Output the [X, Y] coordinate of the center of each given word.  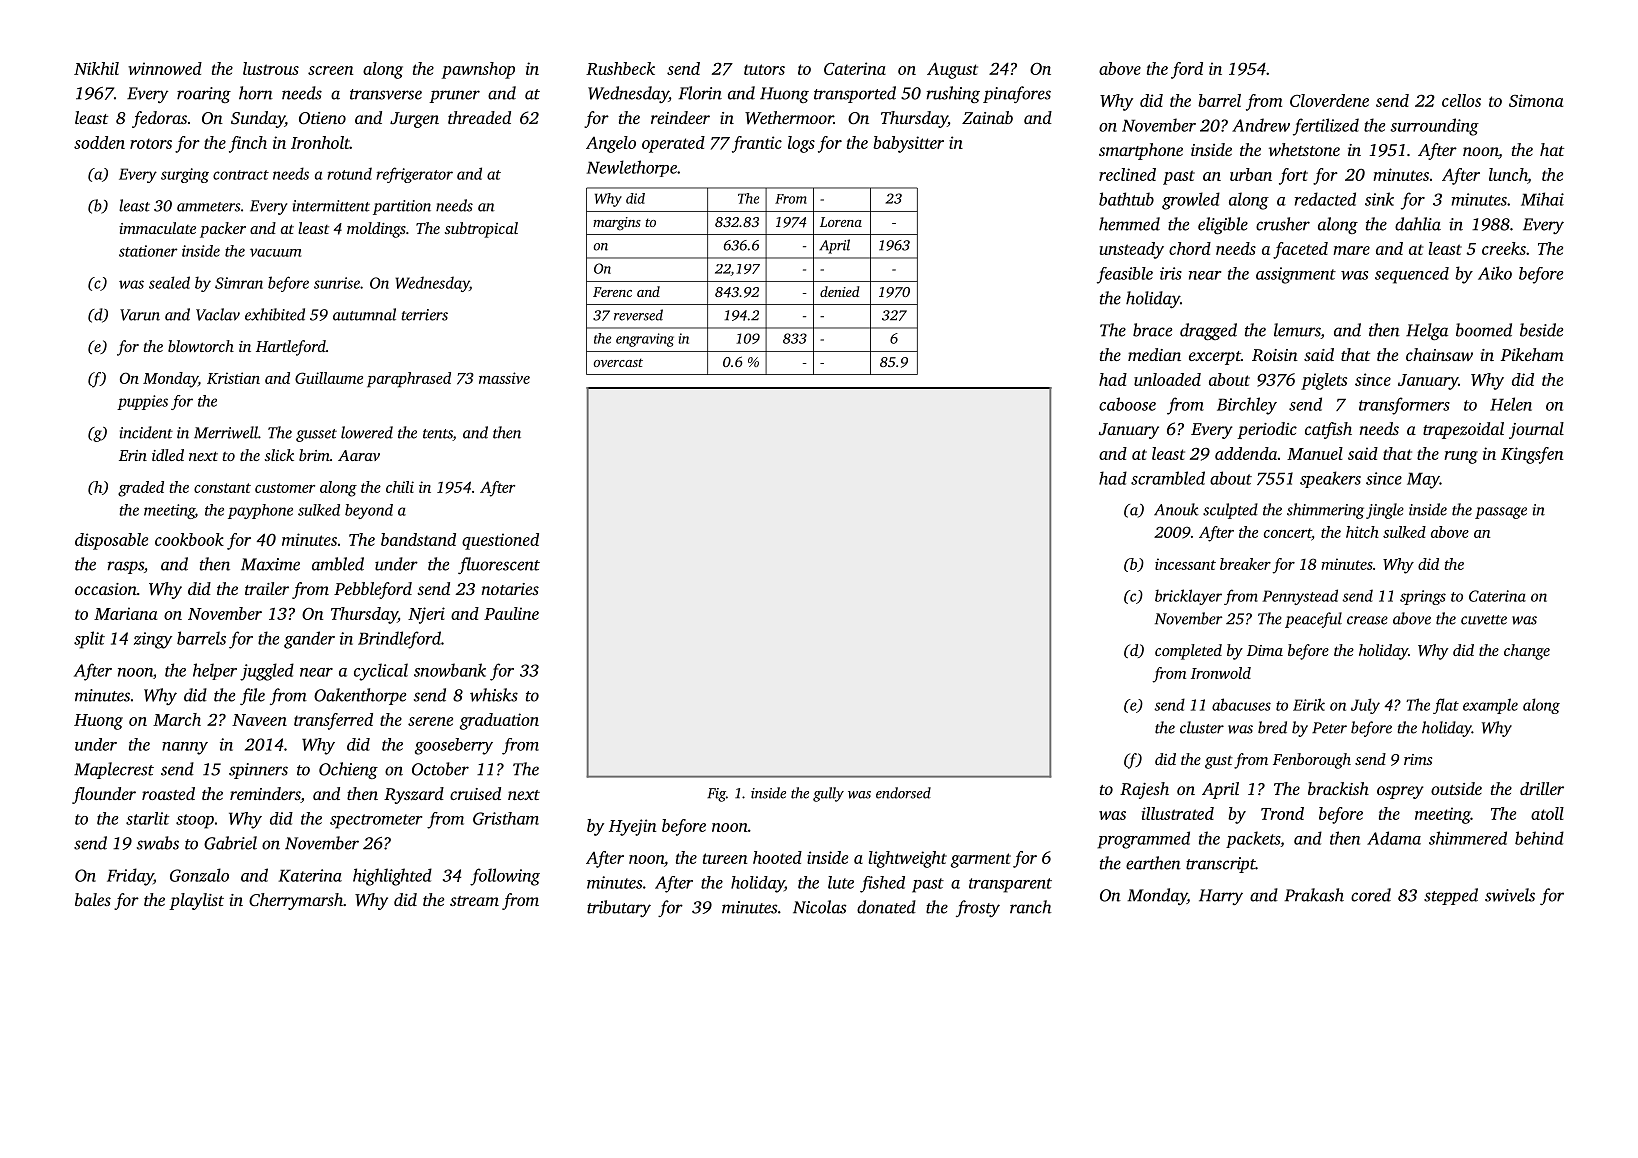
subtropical [481, 230]
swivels [1510, 895]
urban [1251, 174]
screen [330, 70]
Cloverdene [1329, 100]
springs [1423, 597]
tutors [764, 69]
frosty [978, 908]
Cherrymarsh [296, 901]
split [89, 640]
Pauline [511, 613]
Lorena [841, 222]
